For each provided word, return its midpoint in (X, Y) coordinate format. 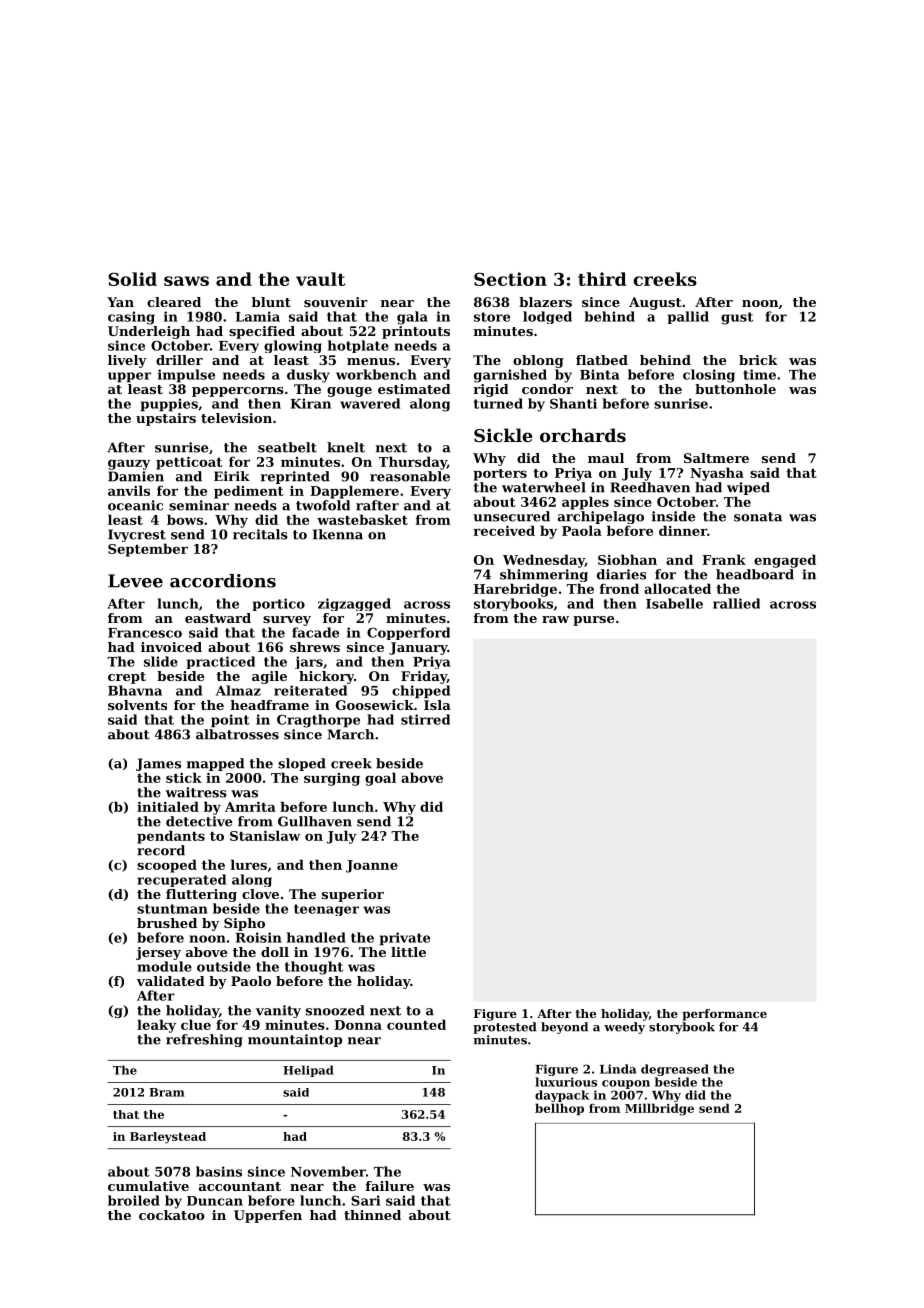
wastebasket (362, 519)
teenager (326, 910)
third (602, 279)
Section (510, 279)
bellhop (559, 1109)
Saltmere (716, 458)
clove (260, 894)
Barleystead (168, 1138)
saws (186, 281)
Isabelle (674, 603)
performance (724, 1015)
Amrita (250, 807)
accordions (223, 581)
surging (332, 779)
